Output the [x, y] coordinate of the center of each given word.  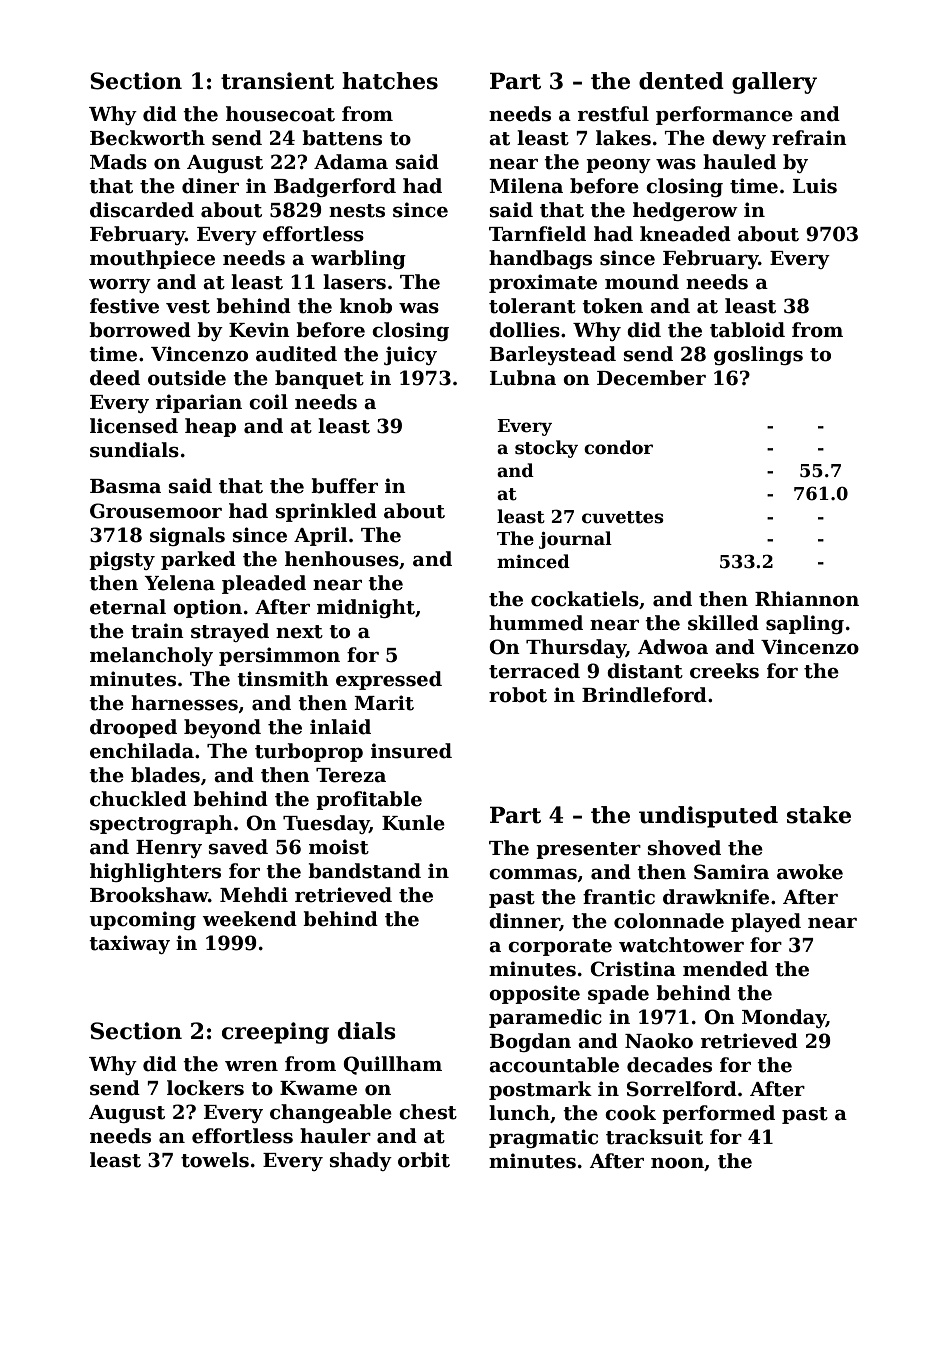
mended [725, 969]
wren [251, 1066]
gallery [774, 83]
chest [428, 1112]
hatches [390, 81]
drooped [133, 728]
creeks [724, 671]
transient [277, 81]
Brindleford [644, 695]
